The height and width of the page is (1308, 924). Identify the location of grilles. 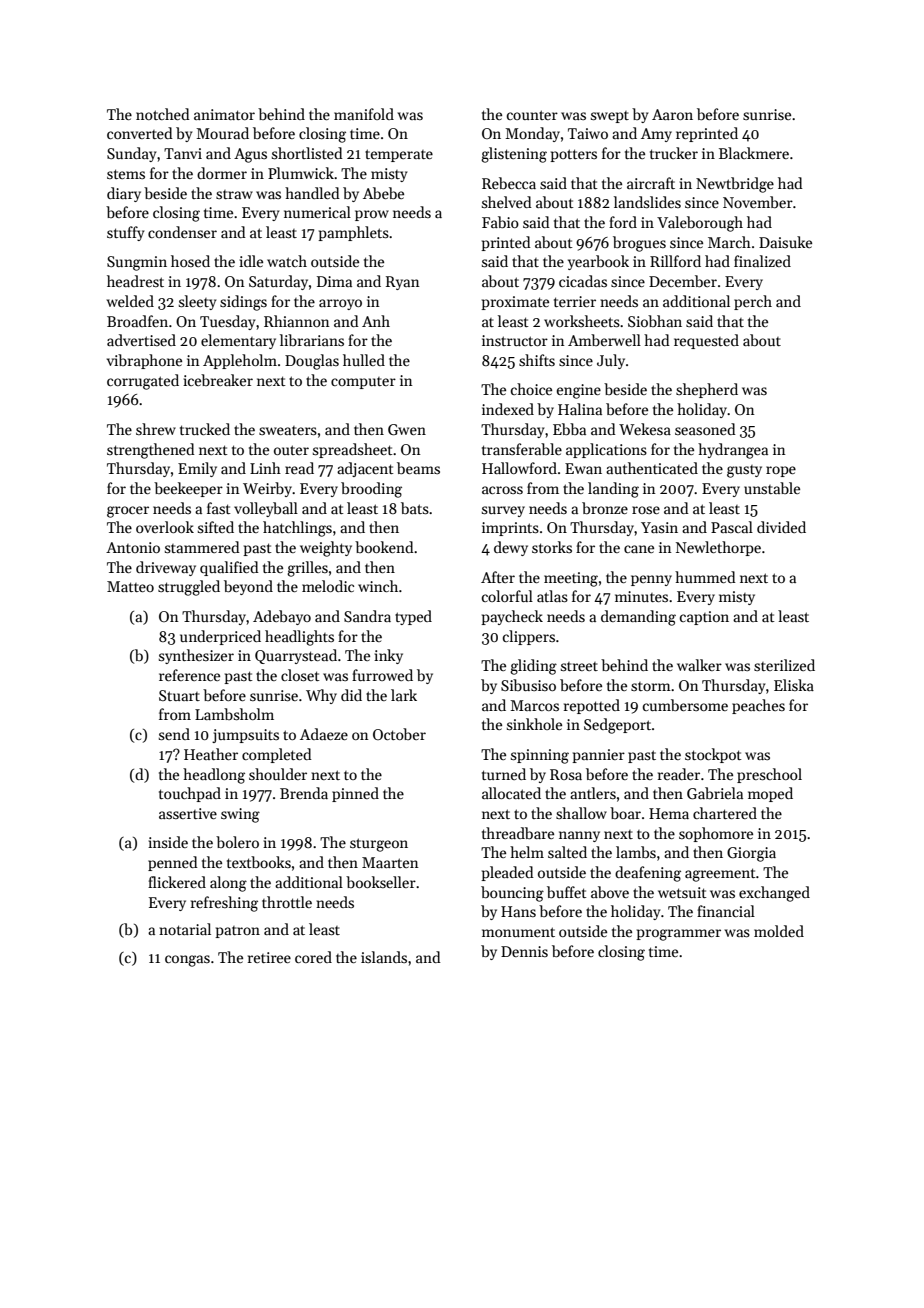
(307, 569).
